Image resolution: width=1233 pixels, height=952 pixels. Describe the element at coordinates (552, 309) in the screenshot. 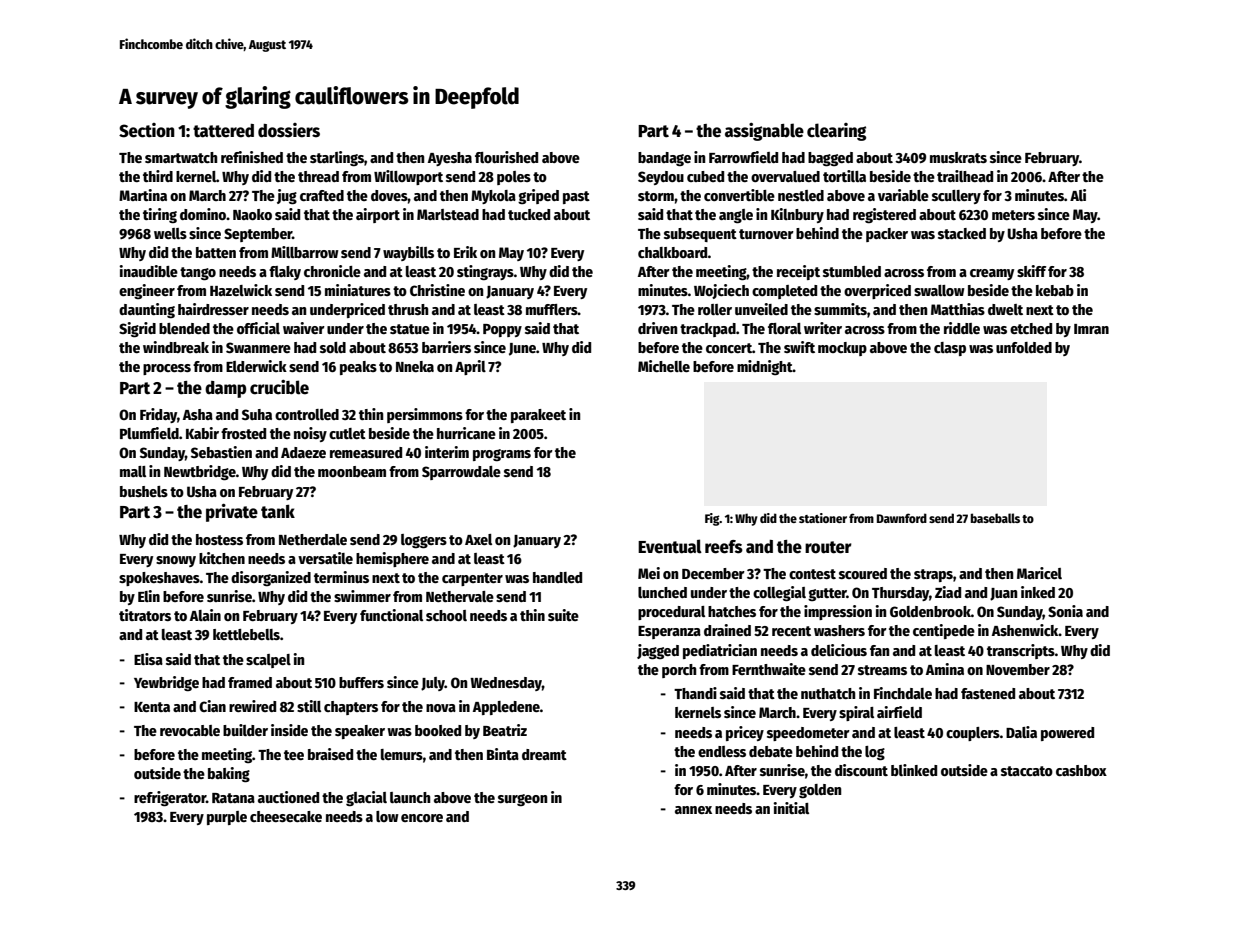

I see `mufflers` at that location.
